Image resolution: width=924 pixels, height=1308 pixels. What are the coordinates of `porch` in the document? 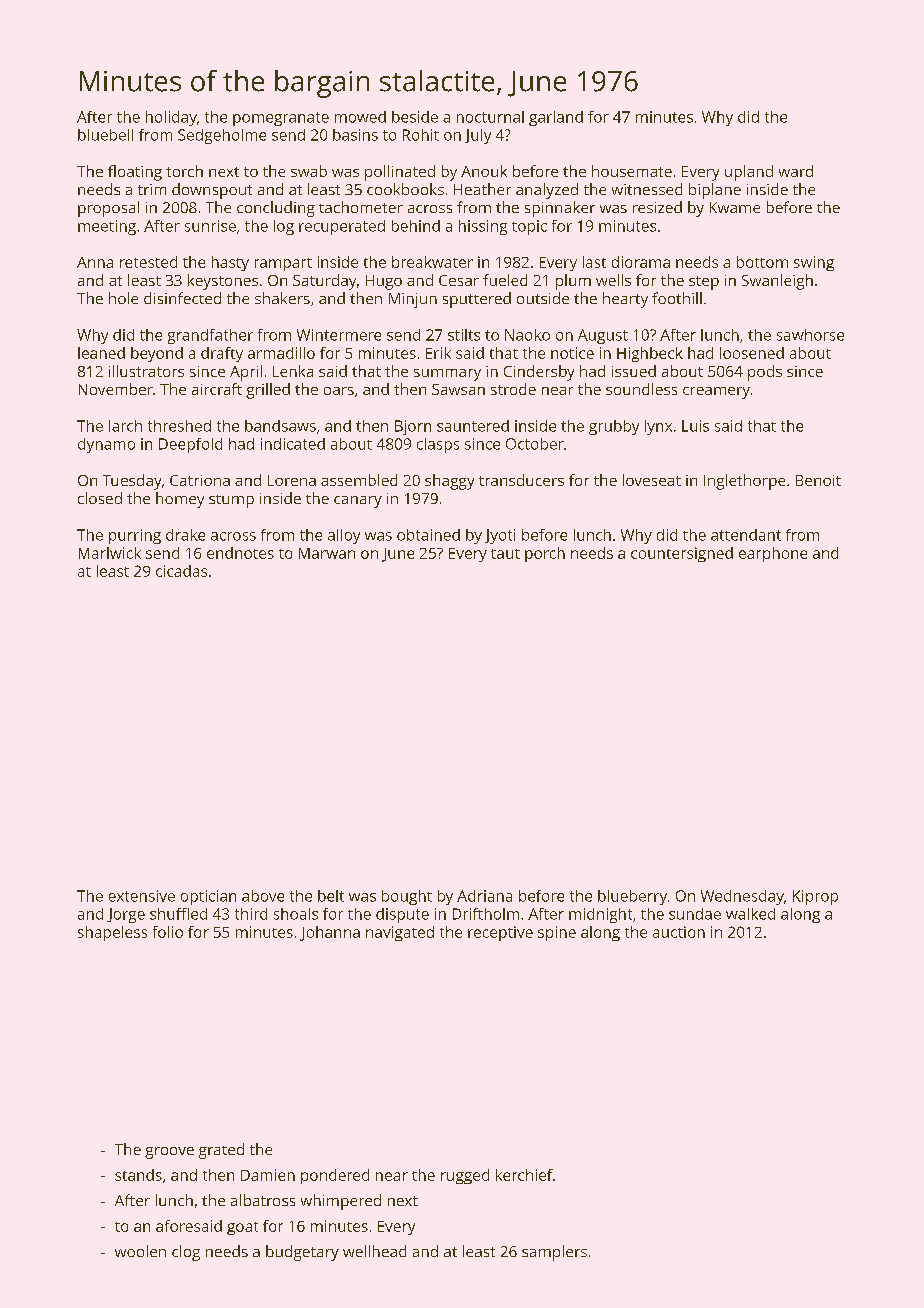 It's located at (545, 554).
